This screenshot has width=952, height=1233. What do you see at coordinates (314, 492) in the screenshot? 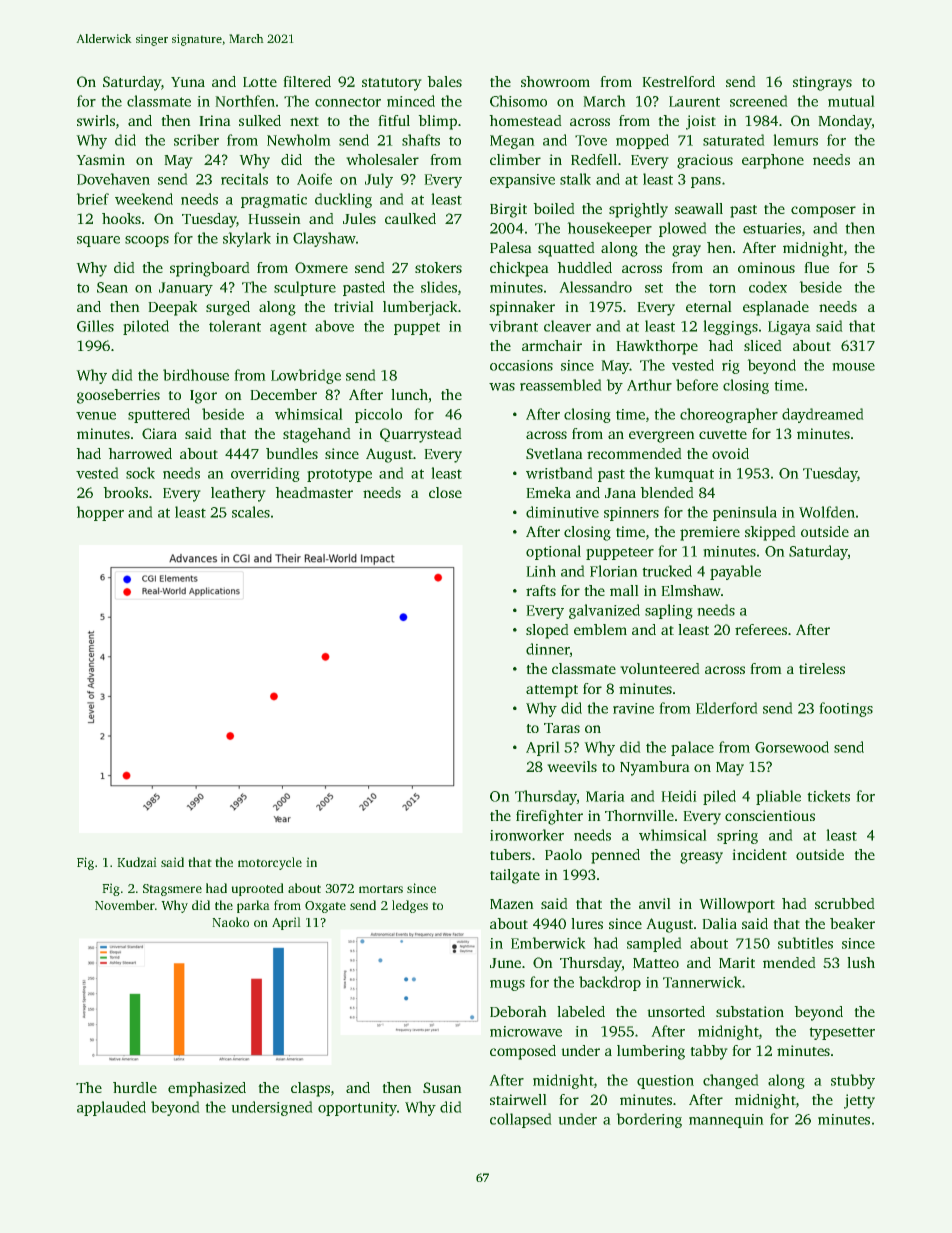
I see `headmaster` at bounding box center [314, 492].
